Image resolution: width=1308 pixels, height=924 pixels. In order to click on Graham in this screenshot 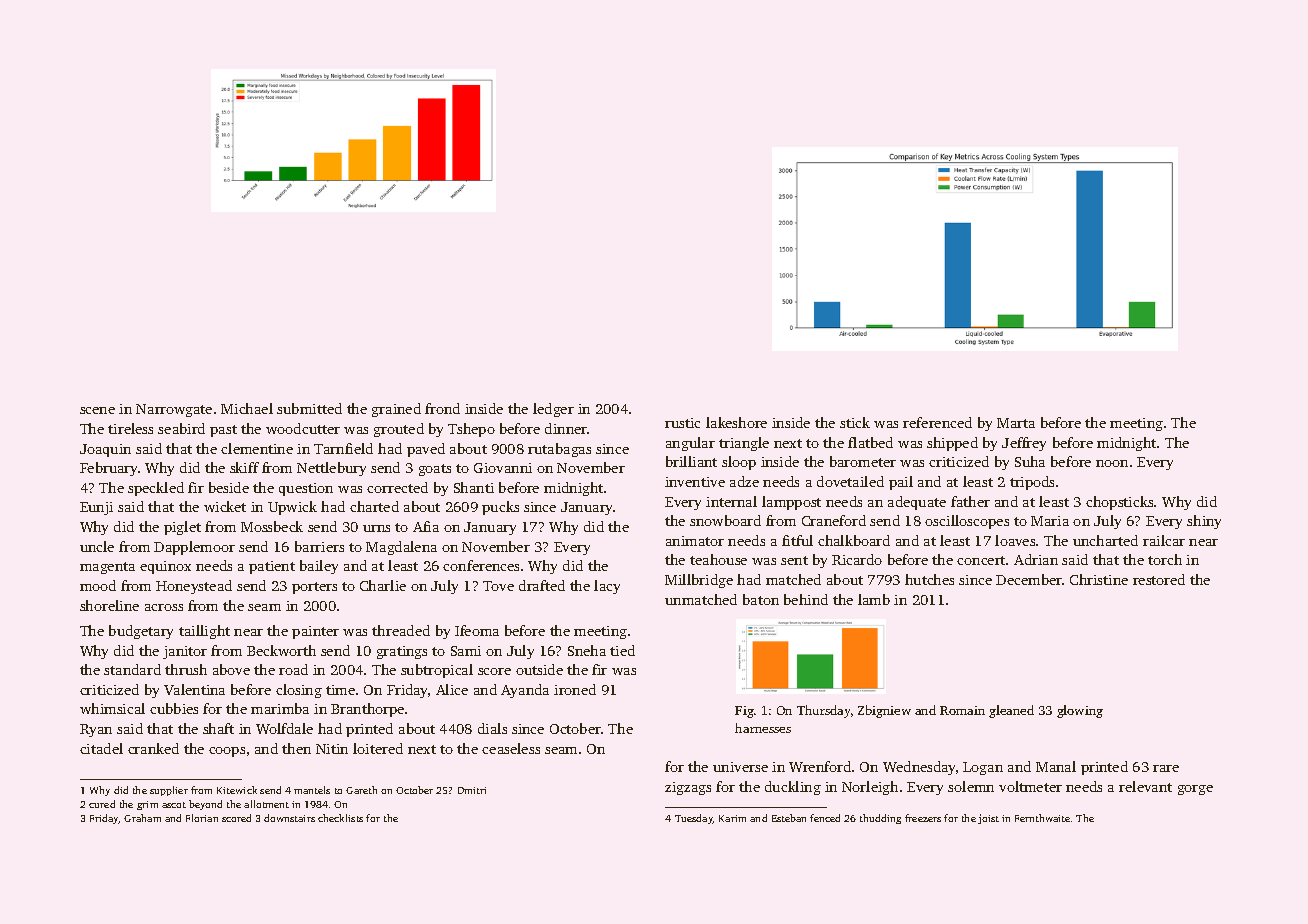, I will do `click(142, 818)`.
